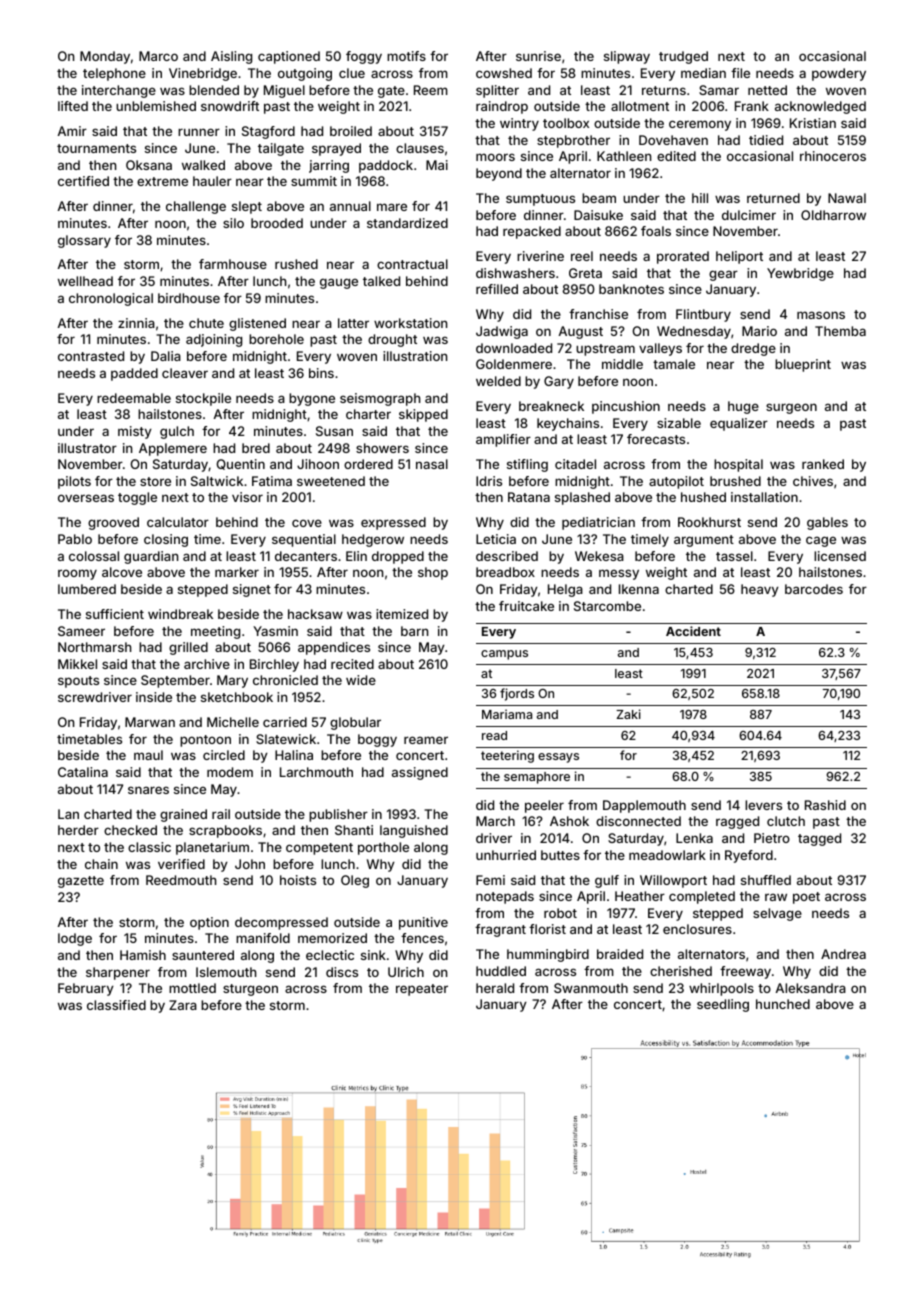  What do you see at coordinates (683, 57) in the image?
I see `trudged` at bounding box center [683, 57].
